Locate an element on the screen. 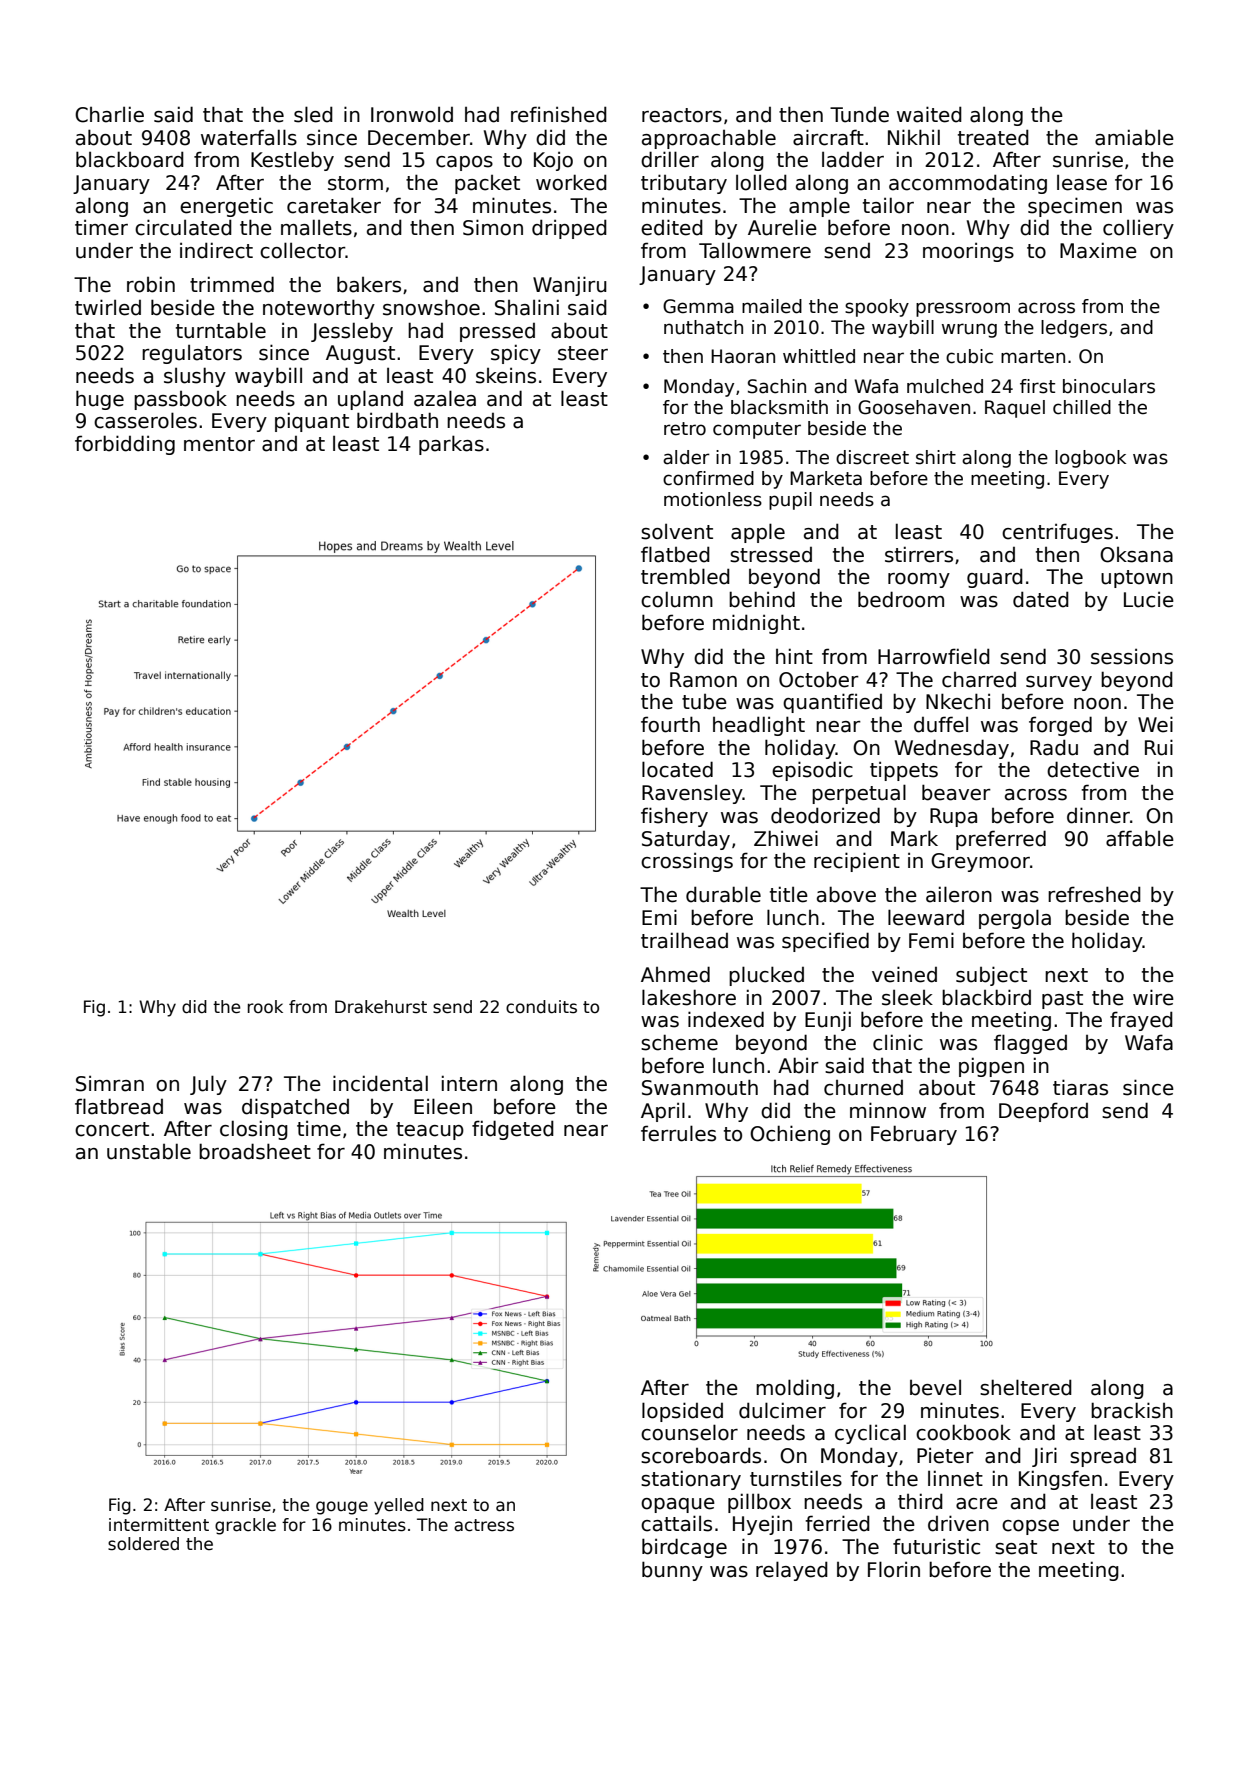  reactors is located at coordinates (682, 115).
